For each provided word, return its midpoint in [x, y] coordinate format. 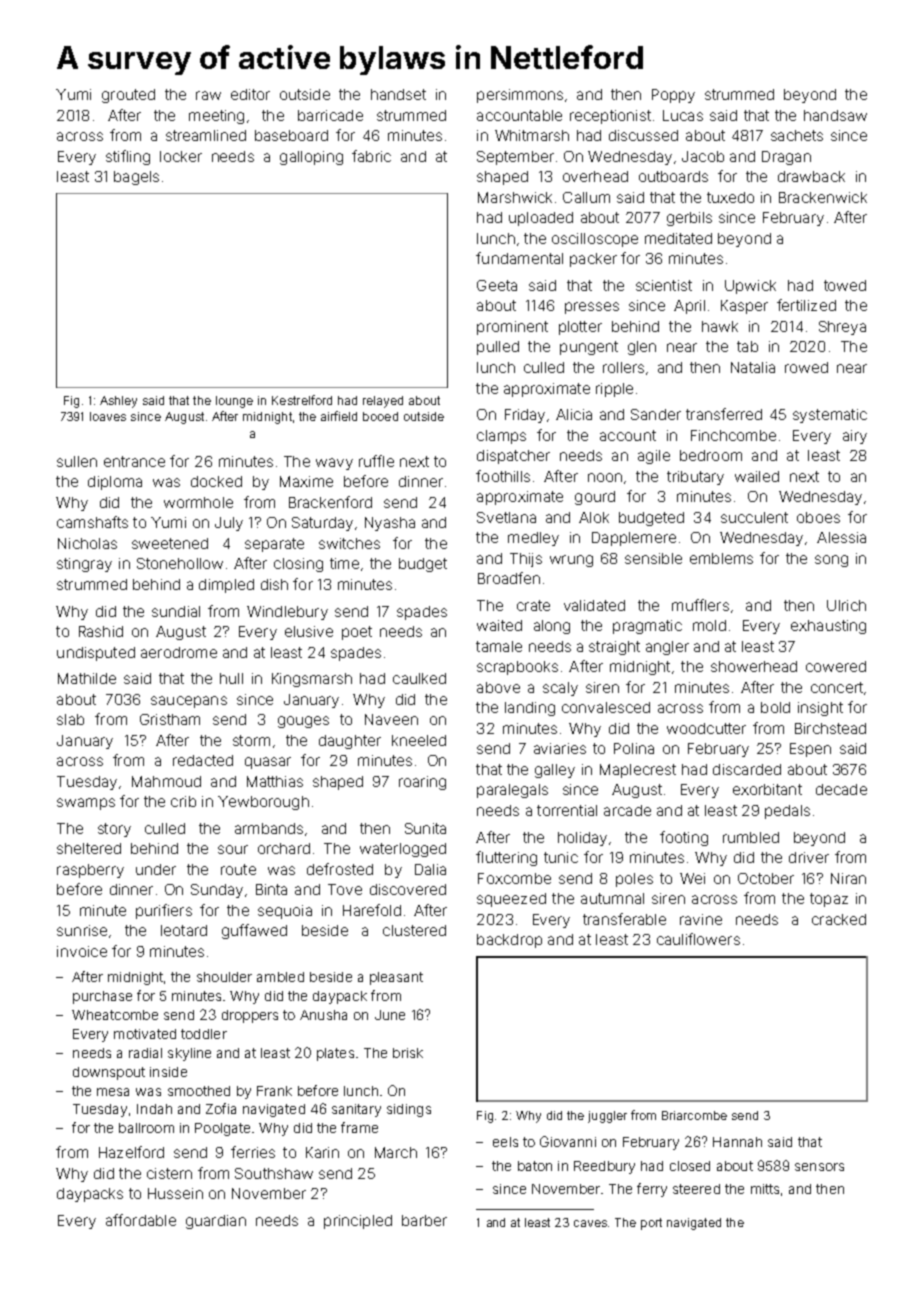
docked [216, 481]
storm [251, 740]
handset [398, 94]
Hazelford [131, 1152]
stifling [128, 157]
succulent [754, 517]
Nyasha [390, 524]
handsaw [835, 115]
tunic [561, 857]
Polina [634, 748]
